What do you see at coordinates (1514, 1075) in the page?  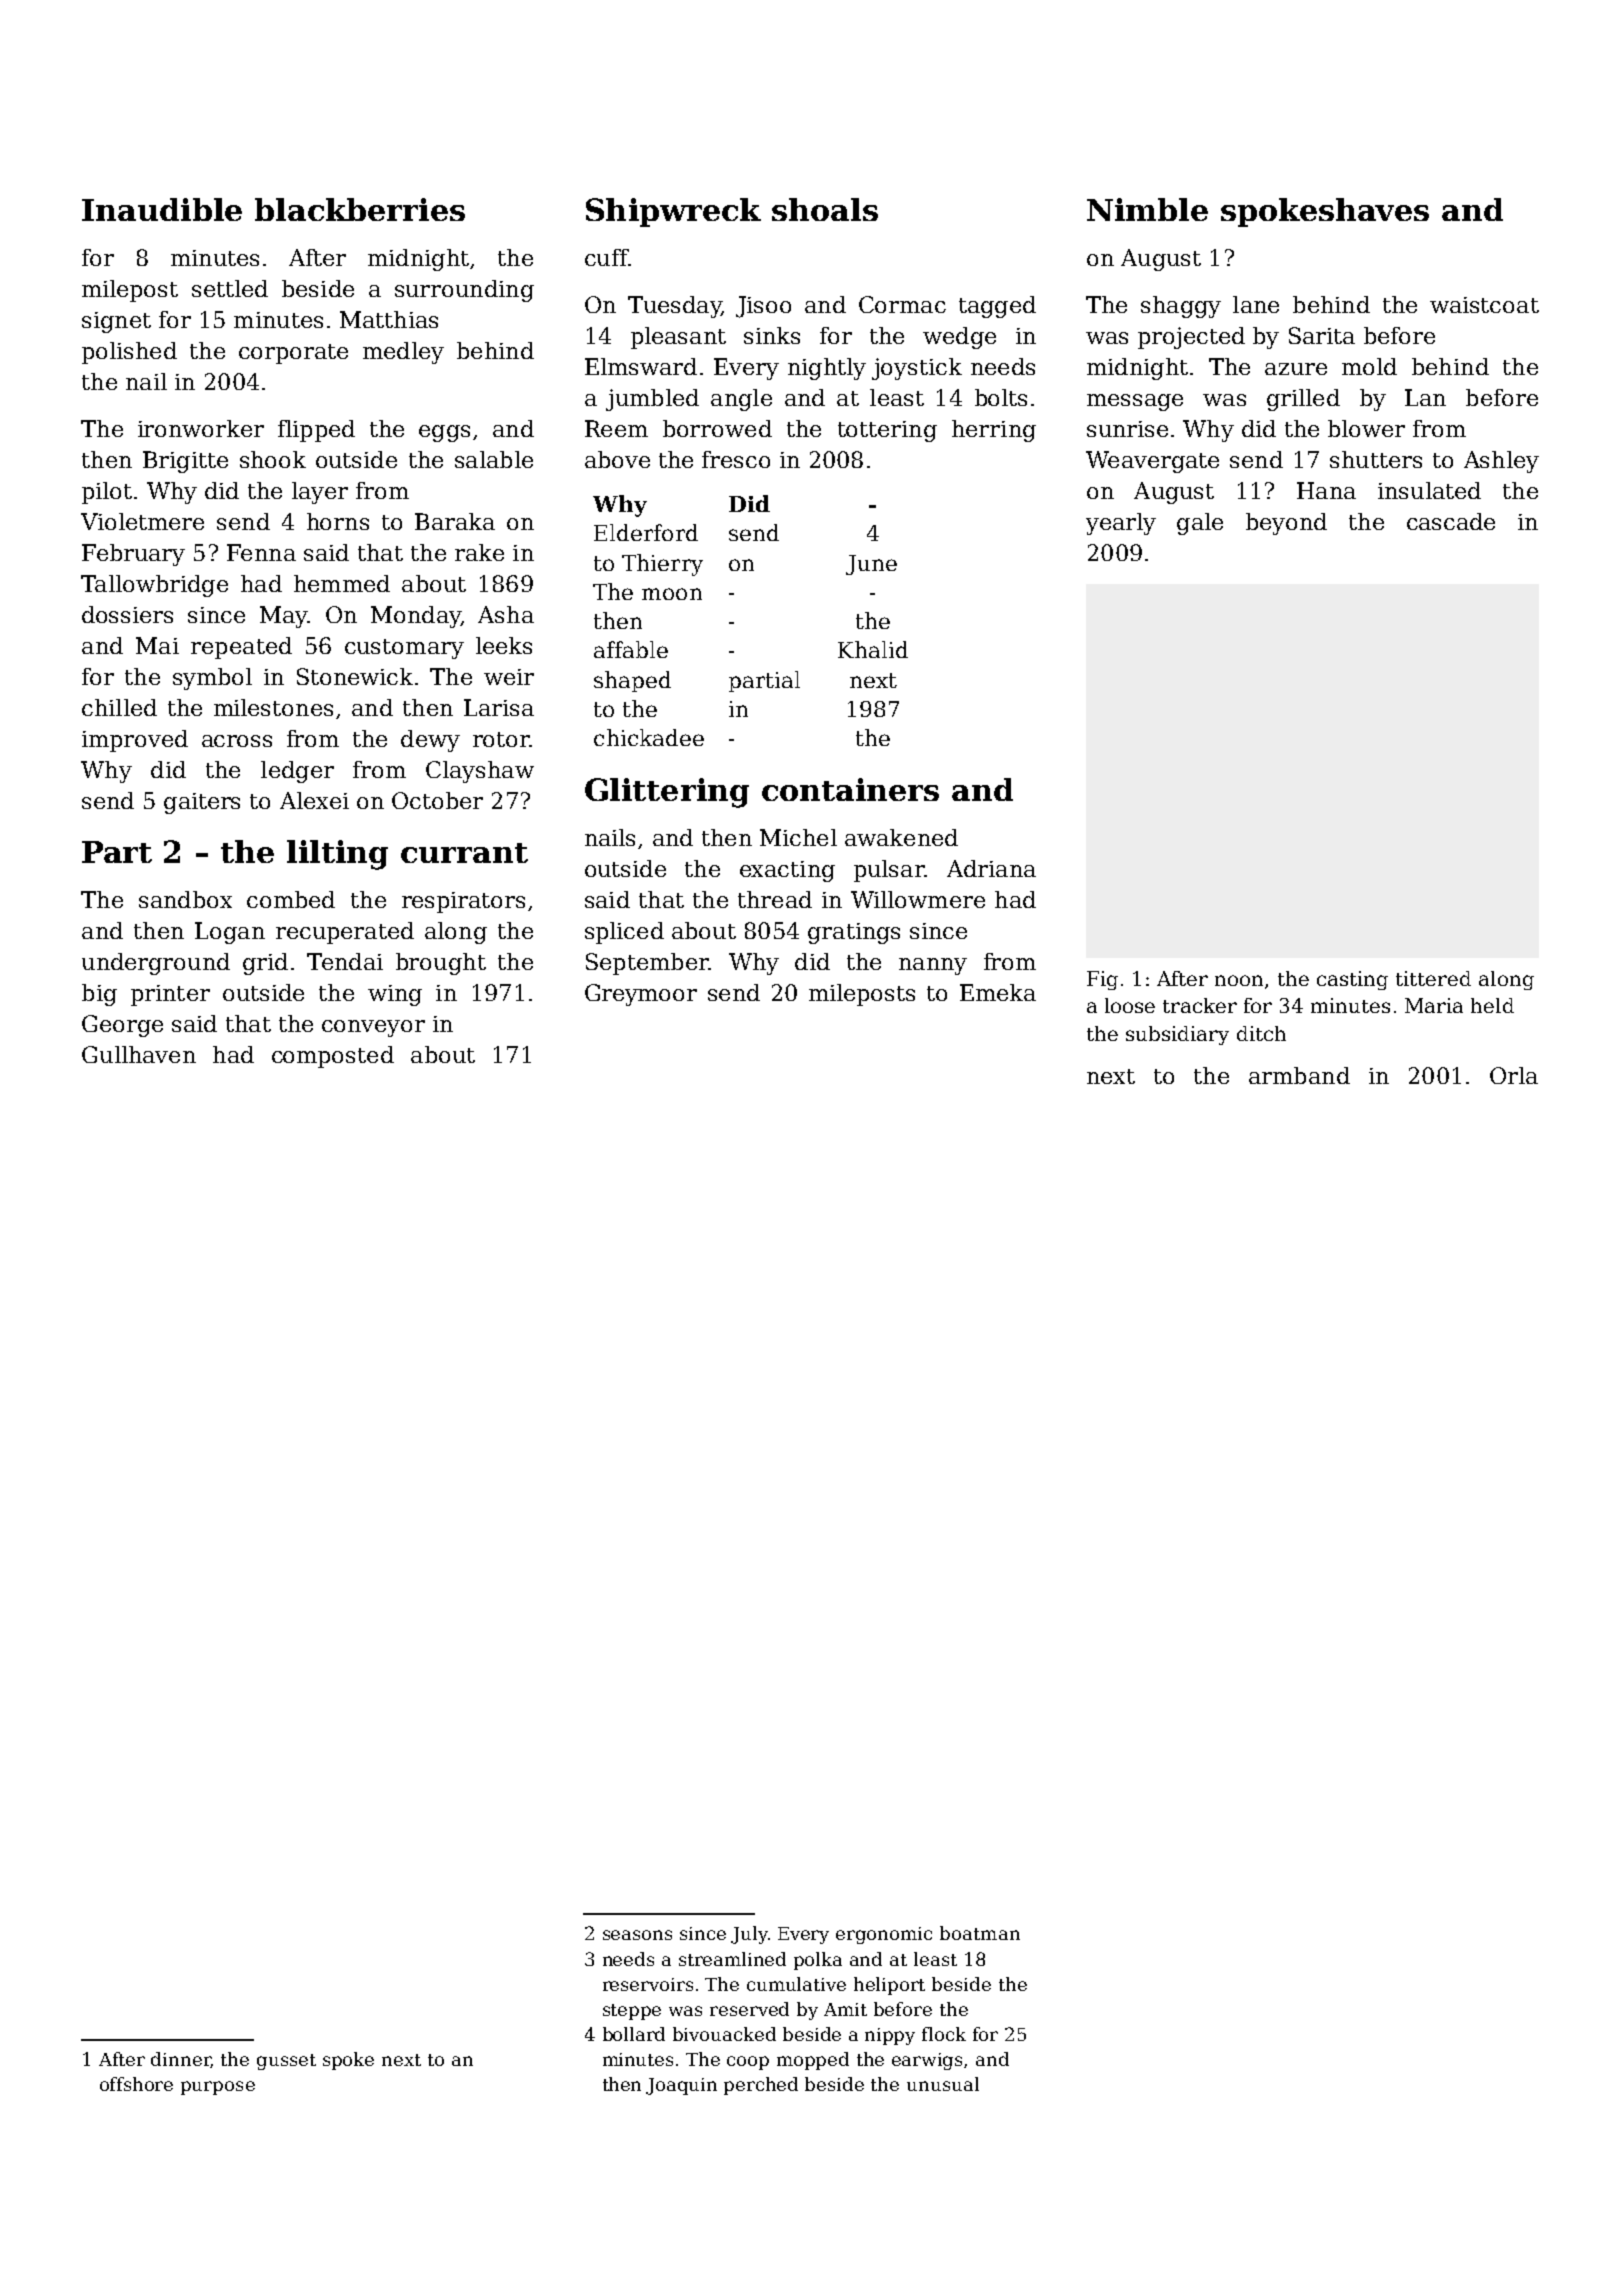 I see `Orla` at bounding box center [1514, 1075].
